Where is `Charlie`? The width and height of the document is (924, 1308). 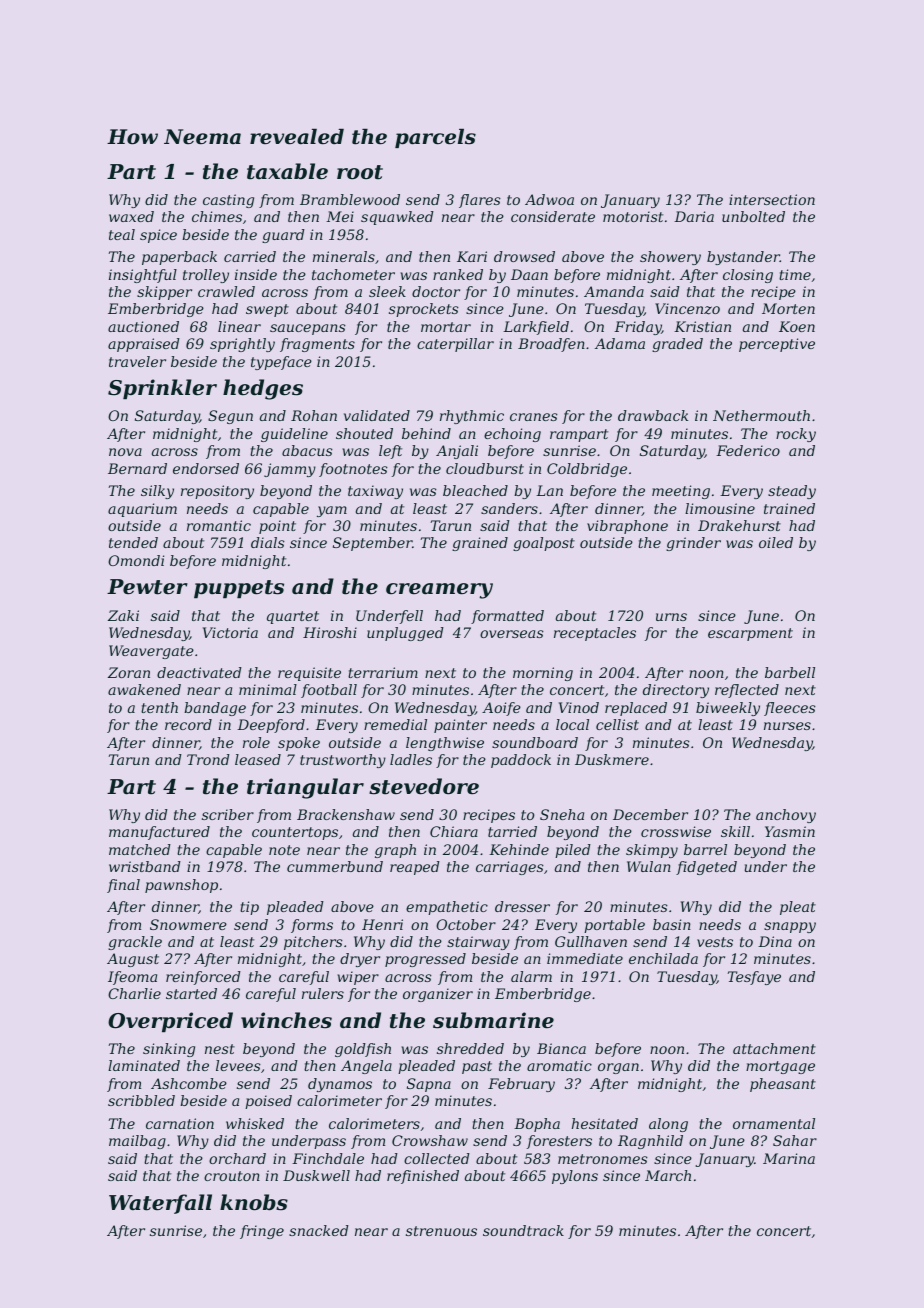
Charlie is located at coordinates (134, 993).
